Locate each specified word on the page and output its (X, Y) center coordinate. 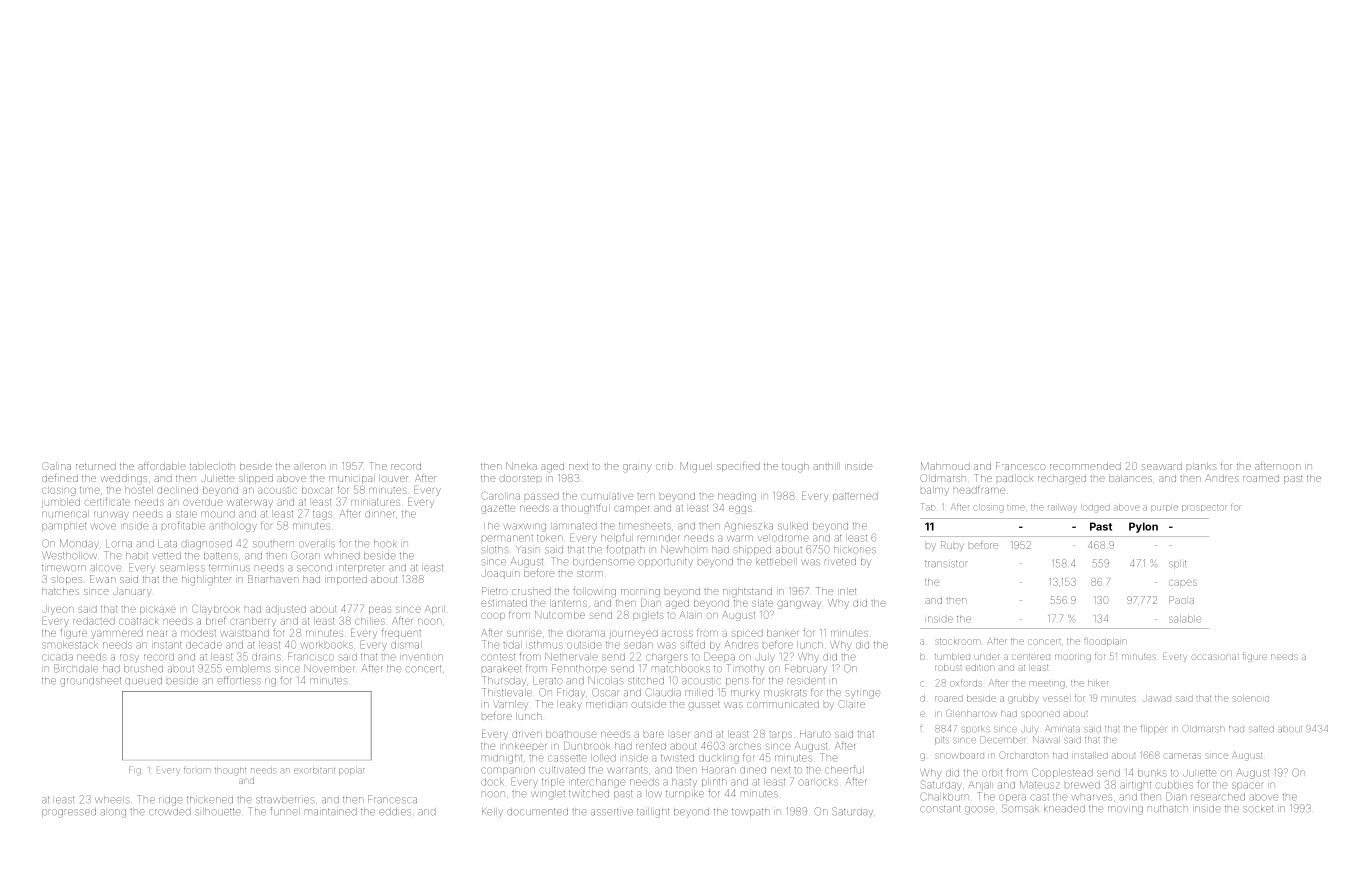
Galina (56, 466)
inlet (848, 591)
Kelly (492, 813)
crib (664, 467)
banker (782, 633)
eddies (395, 812)
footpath (626, 549)
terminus (229, 568)
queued (143, 681)
